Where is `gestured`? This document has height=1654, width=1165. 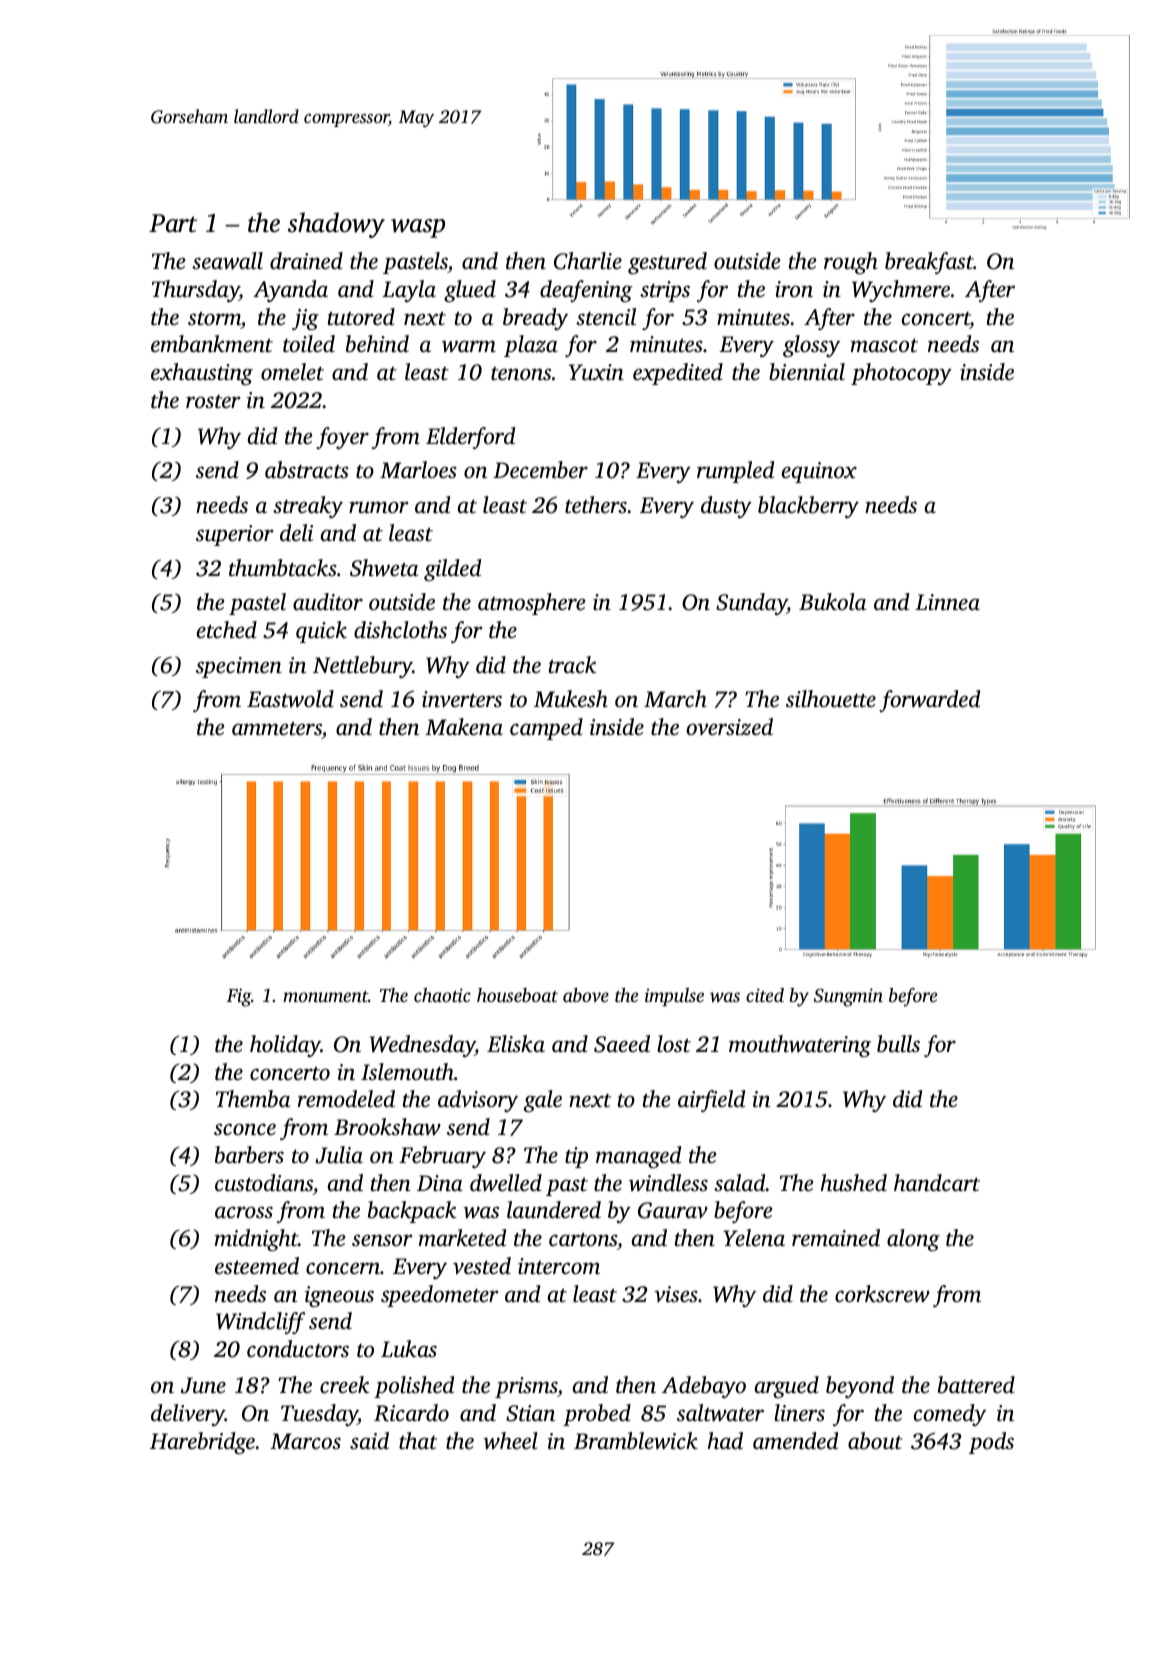
gestured is located at coordinates (667, 263).
